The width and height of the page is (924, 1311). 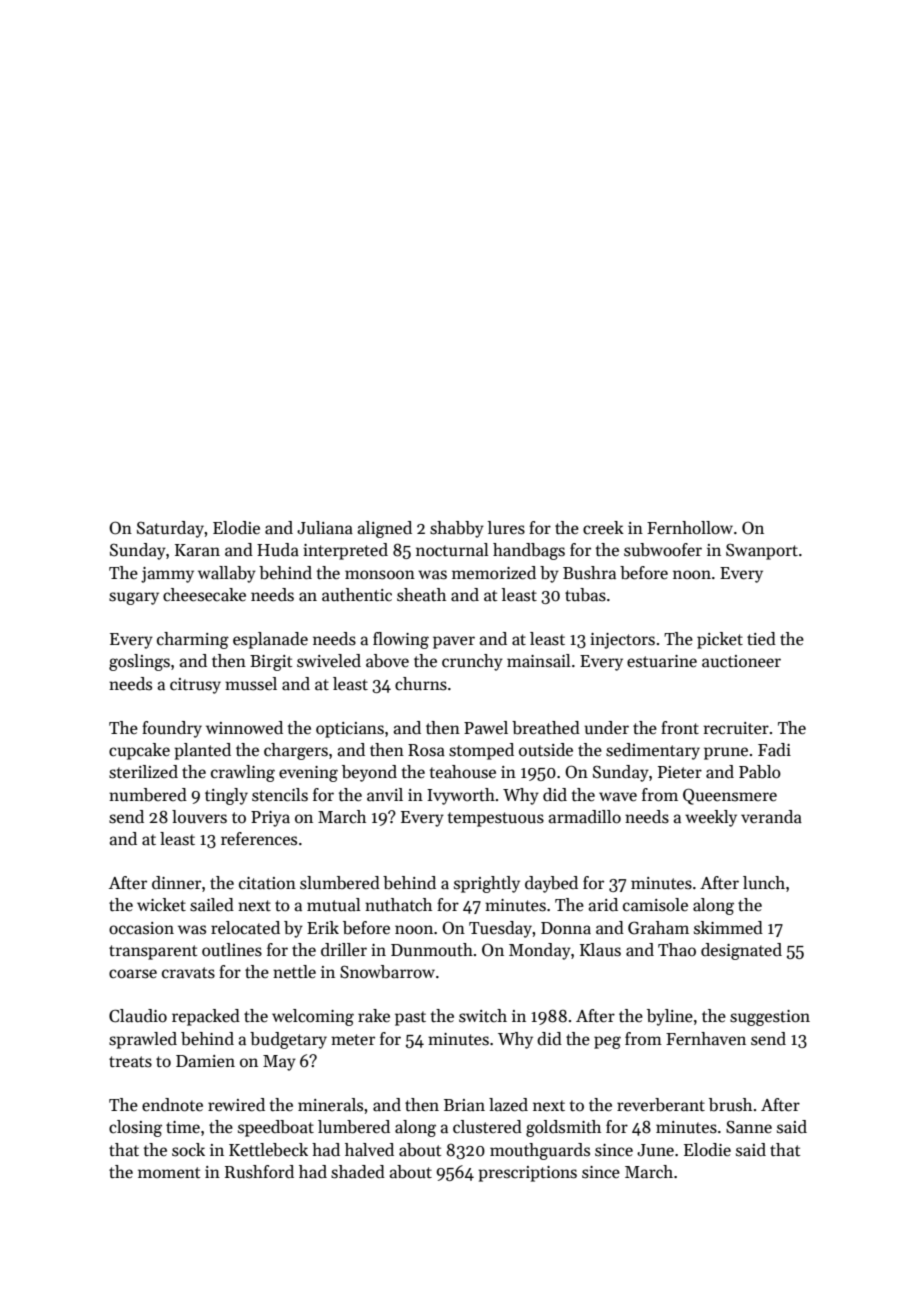 What do you see at coordinates (270, 819) in the page?
I see `Priya` at bounding box center [270, 819].
